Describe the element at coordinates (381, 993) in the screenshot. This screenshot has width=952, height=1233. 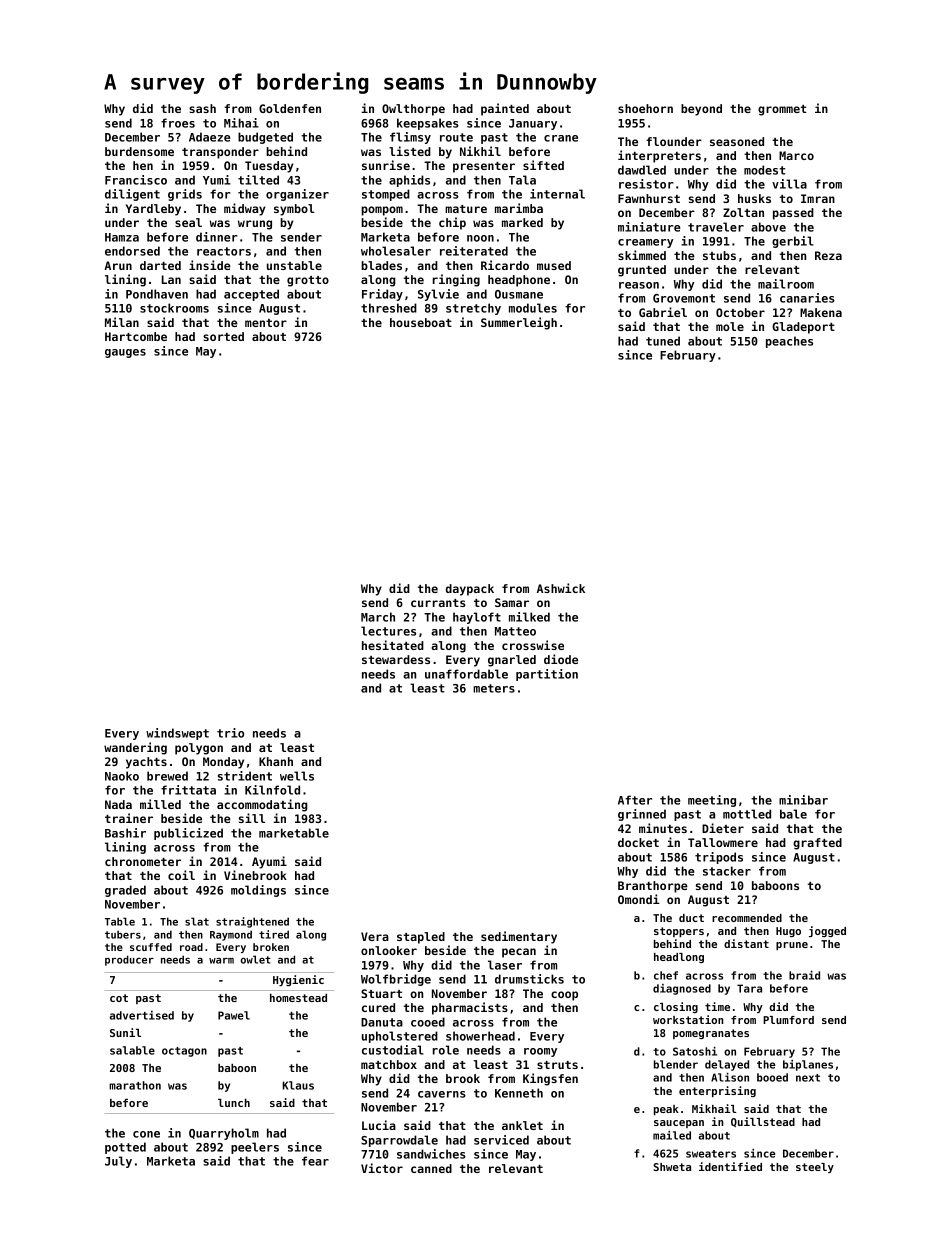
I see `Stuart` at that location.
